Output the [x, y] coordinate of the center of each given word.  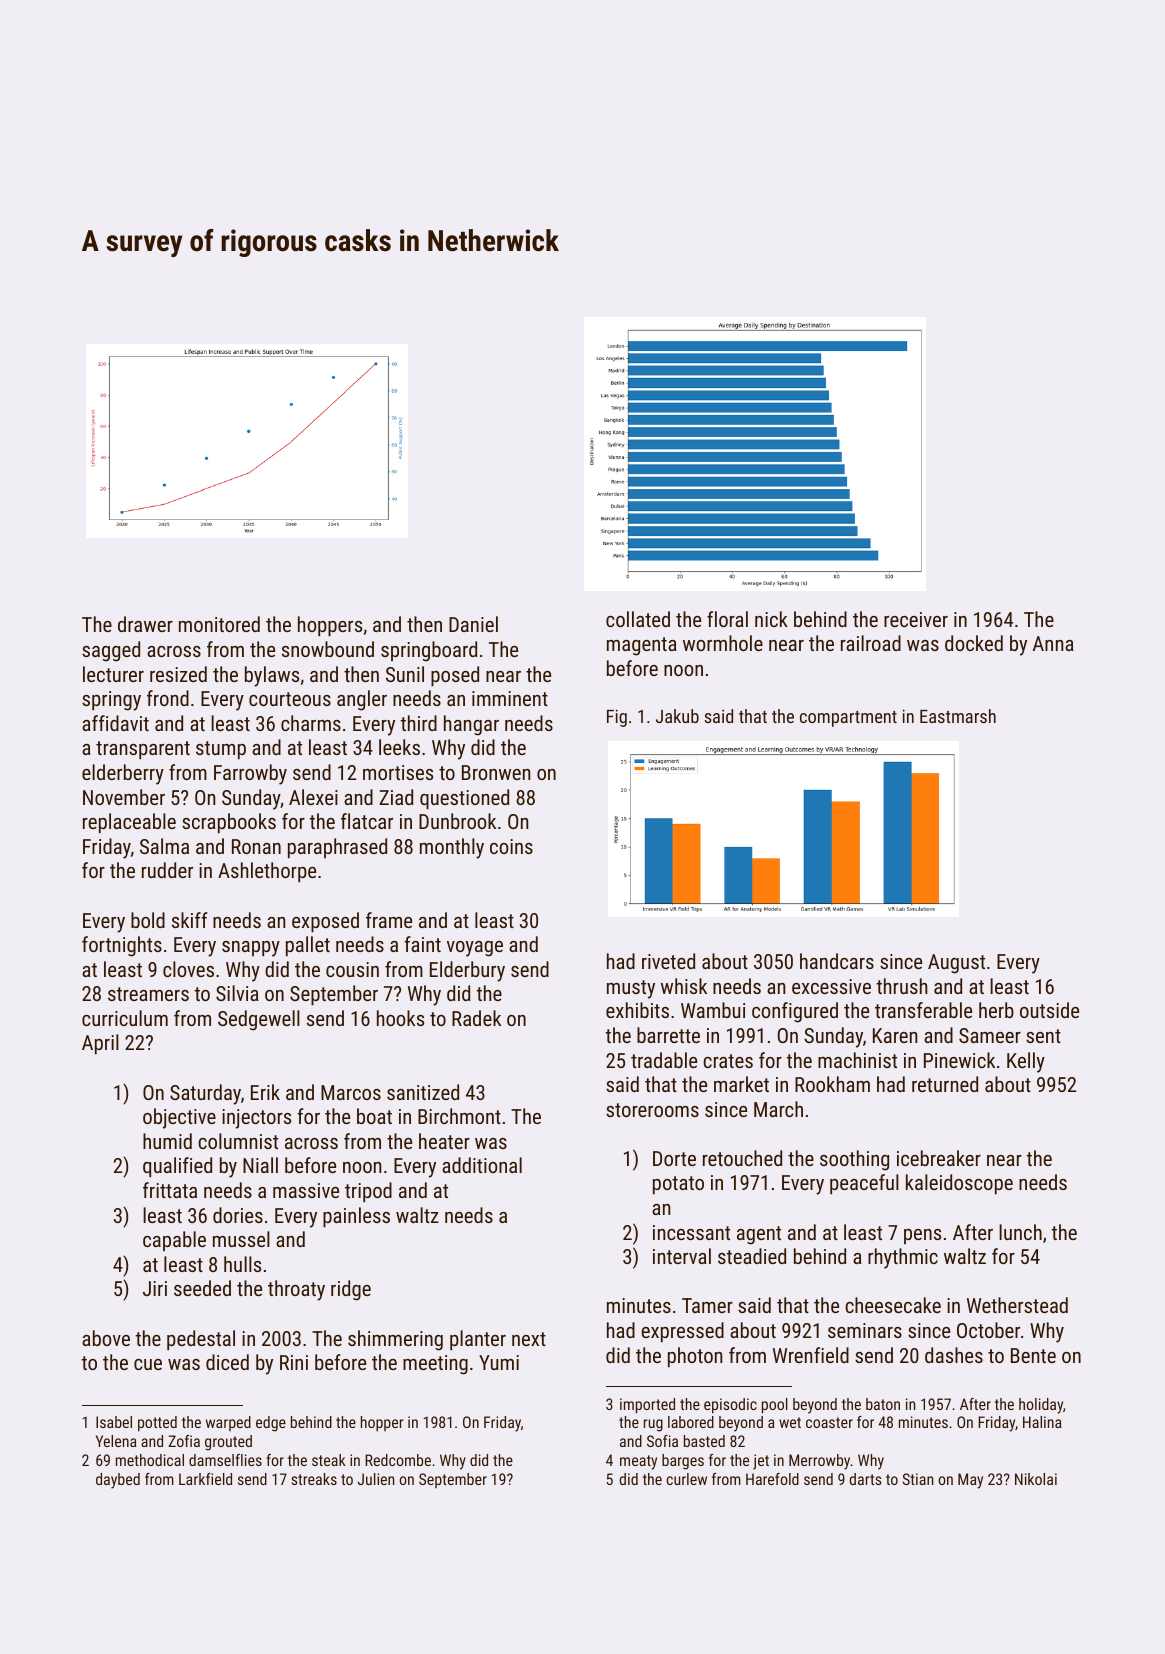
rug [653, 1425]
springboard [429, 651]
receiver [916, 619]
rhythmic [903, 1258]
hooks [400, 1018]
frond [168, 698]
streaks [314, 1479]
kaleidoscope [959, 1184]
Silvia [237, 993]
